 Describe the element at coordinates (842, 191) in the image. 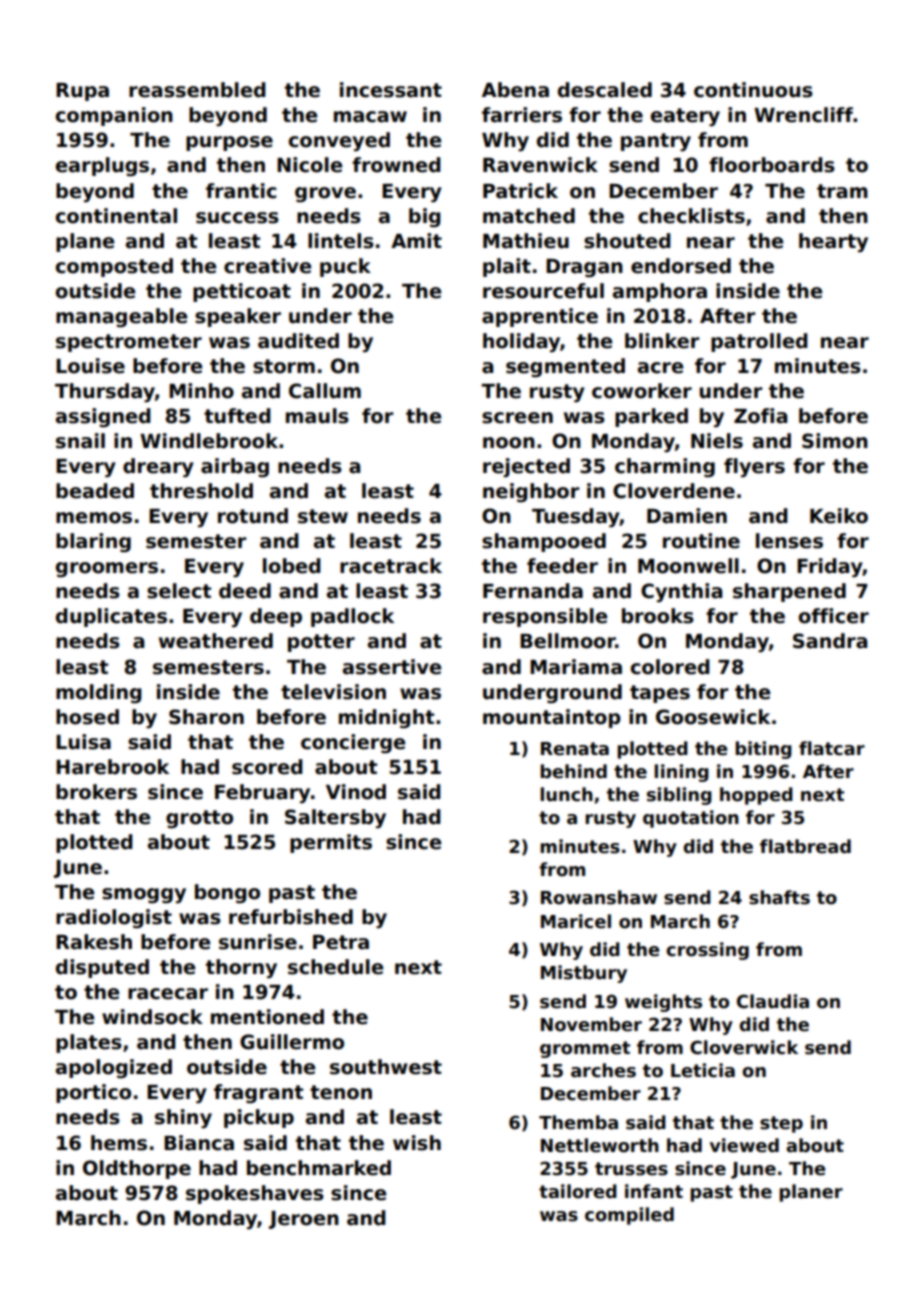

I see `tram` at that location.
